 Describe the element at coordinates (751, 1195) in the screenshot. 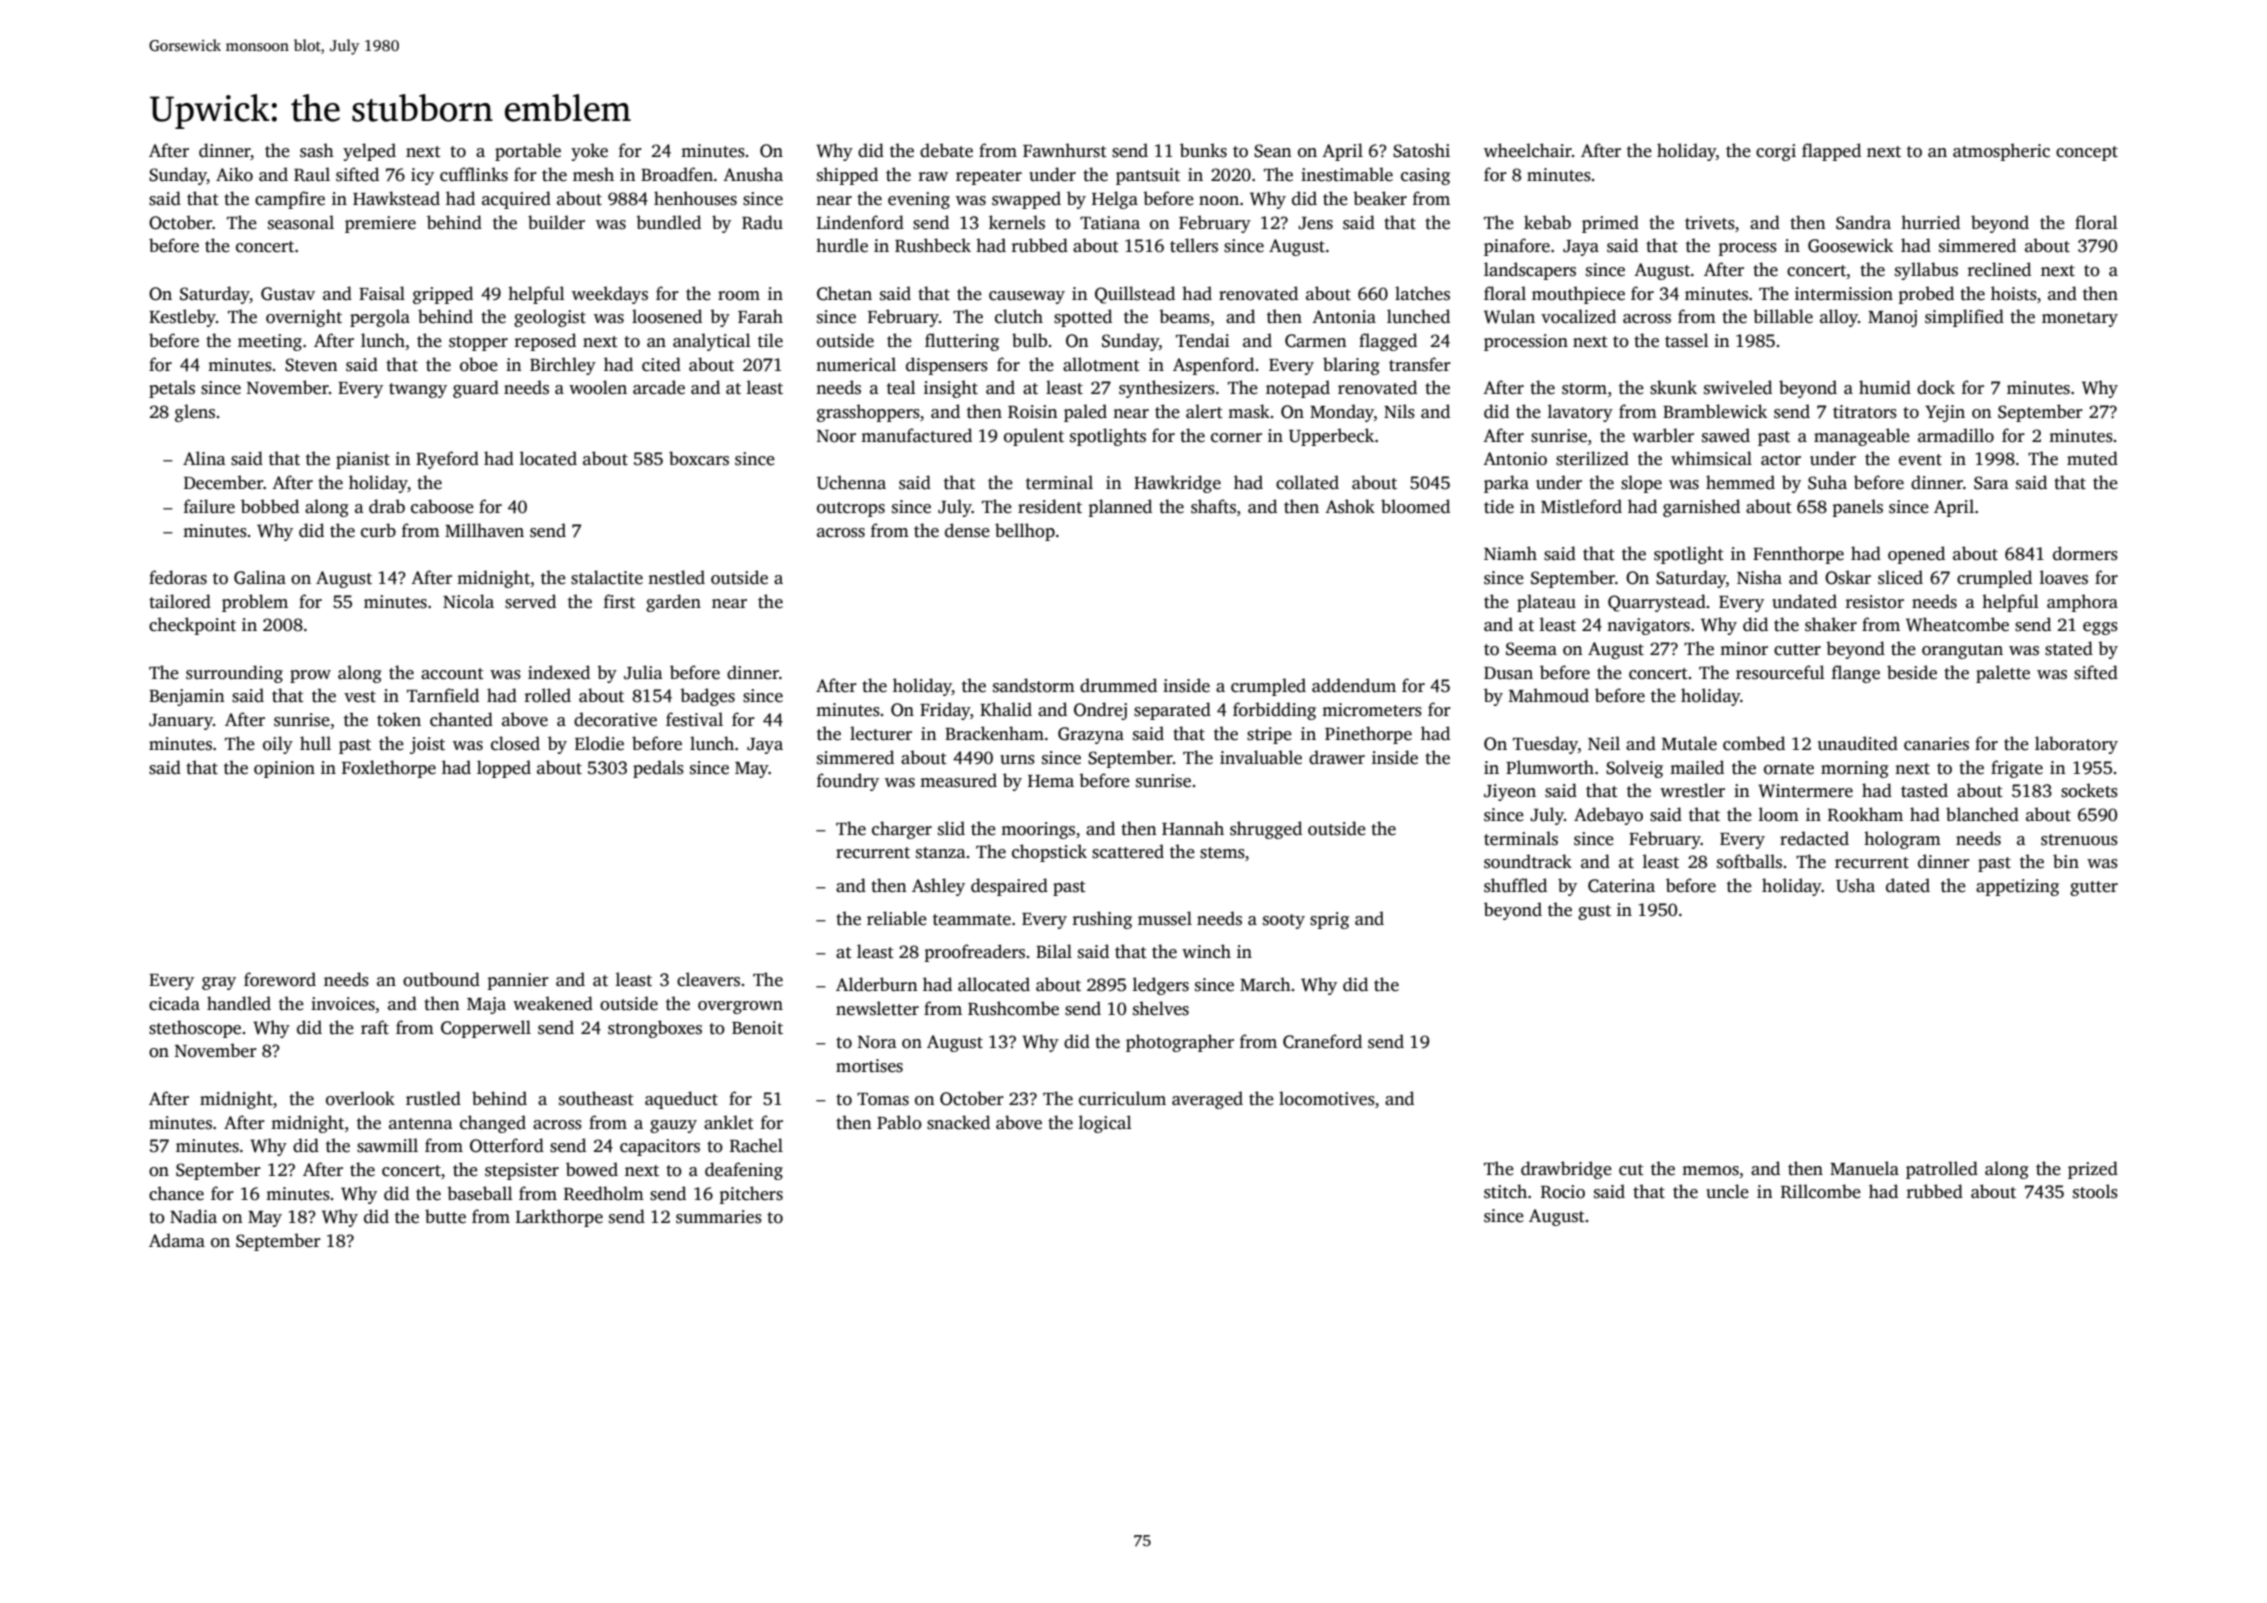

I see `pitchers` at that location.
